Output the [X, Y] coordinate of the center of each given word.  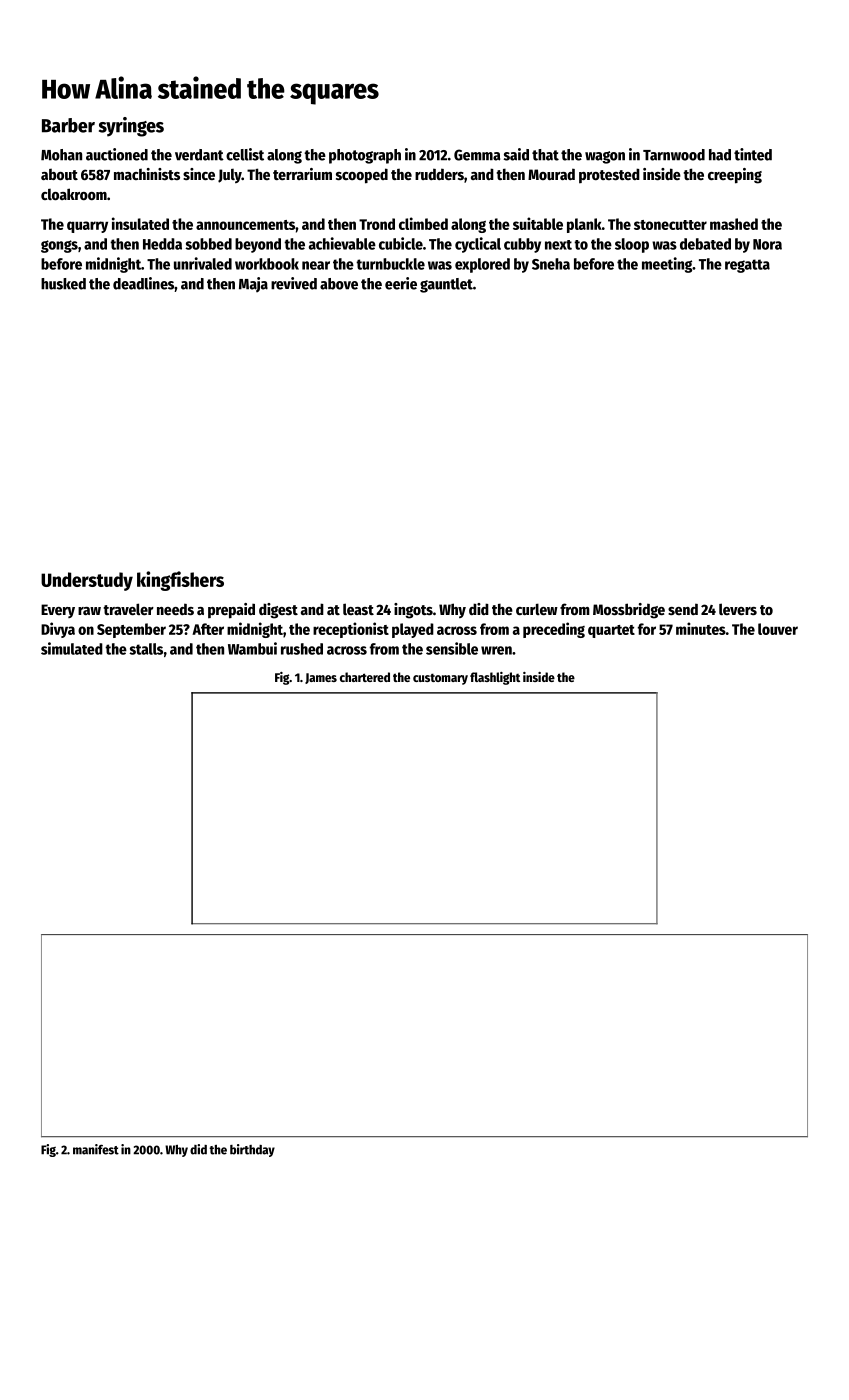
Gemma [477, 155]
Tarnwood [674, 155]
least [358, 609]
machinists [147, 174]
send [683, 609]
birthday [252, 1150]
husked [63, 284]
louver [778, 629]
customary [440, 679]
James [321, 678]
